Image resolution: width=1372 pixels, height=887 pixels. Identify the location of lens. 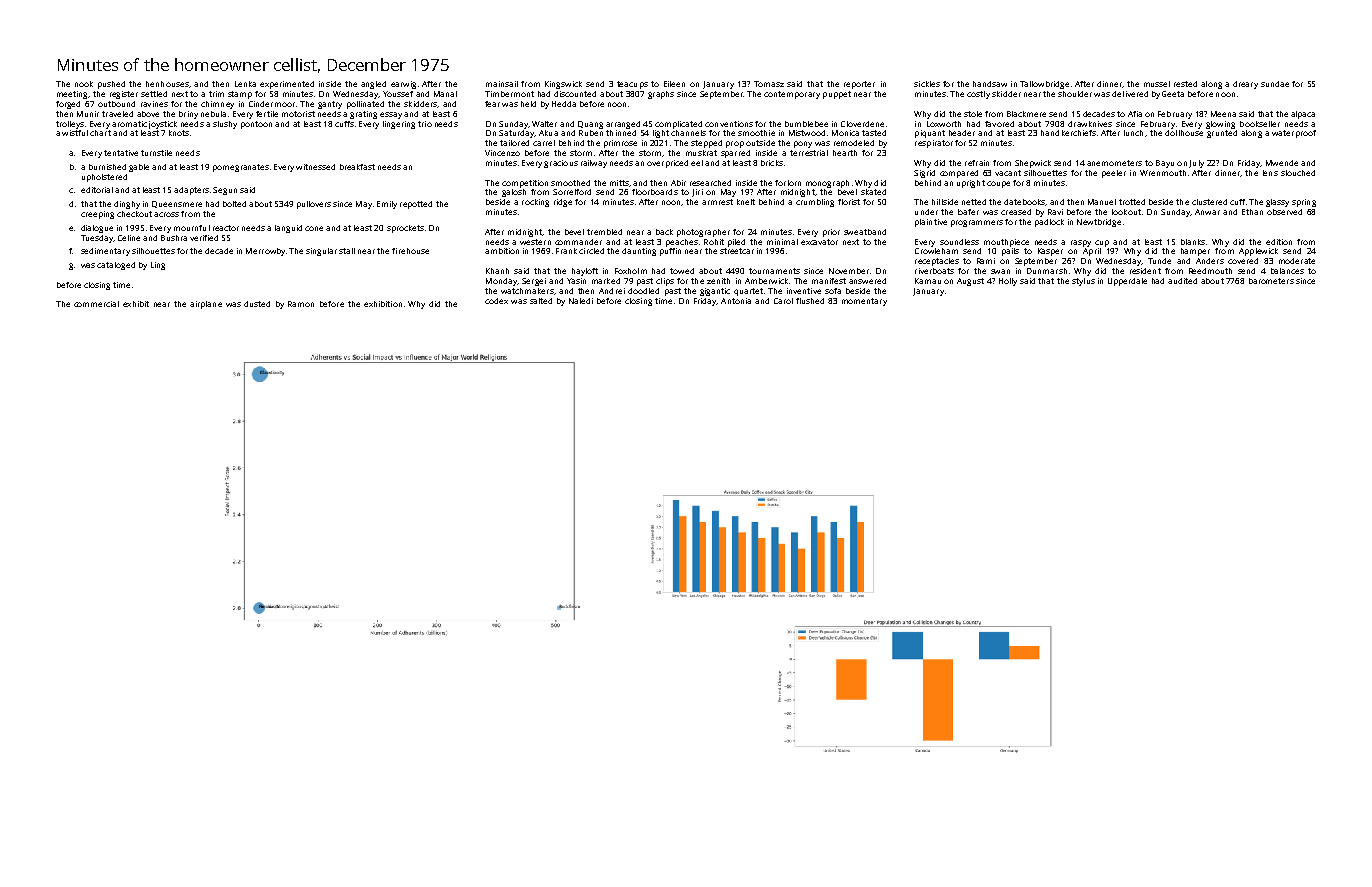
(1270, 173).
